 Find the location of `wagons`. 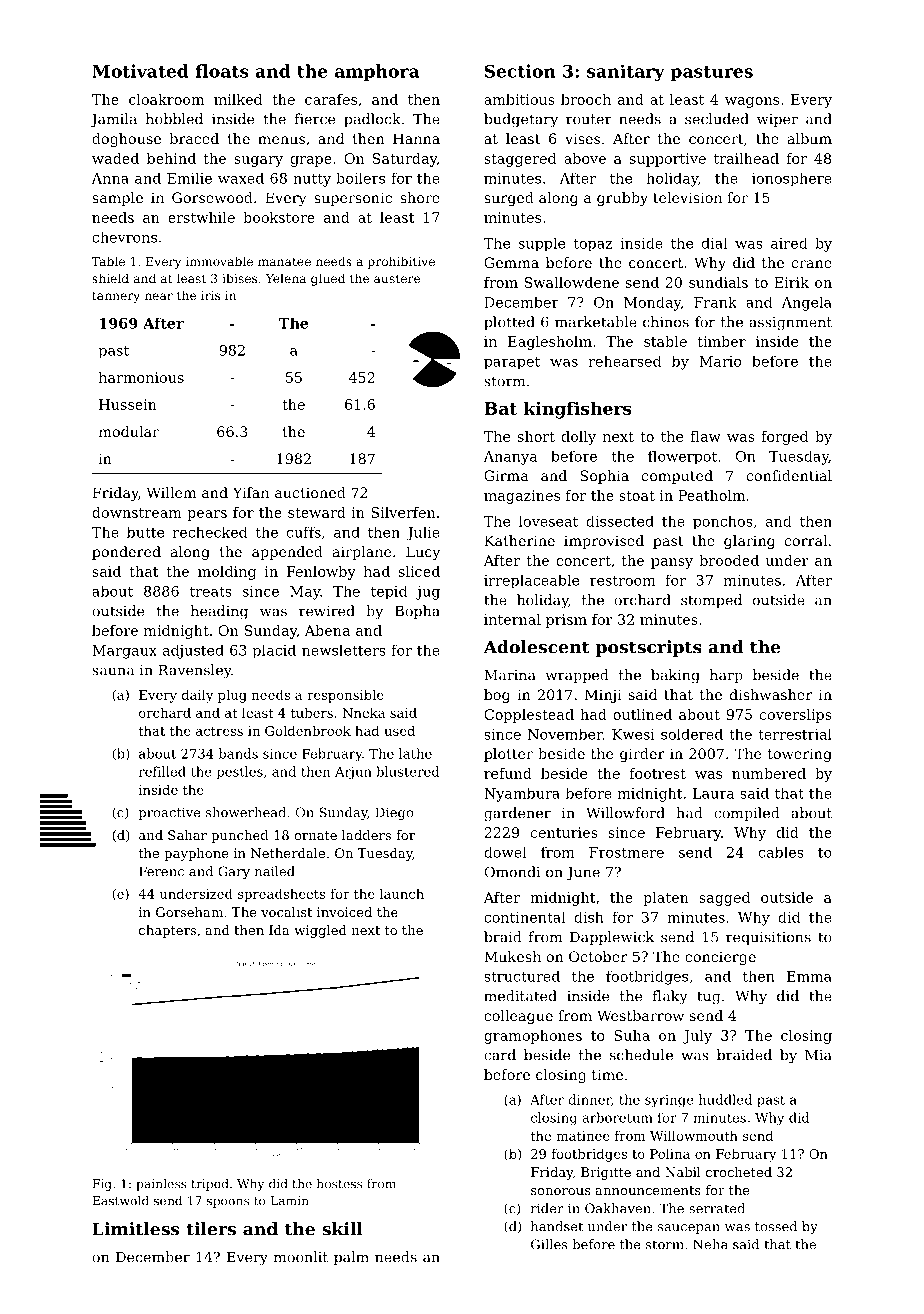

wagons is located at coordinates (752, 102).
